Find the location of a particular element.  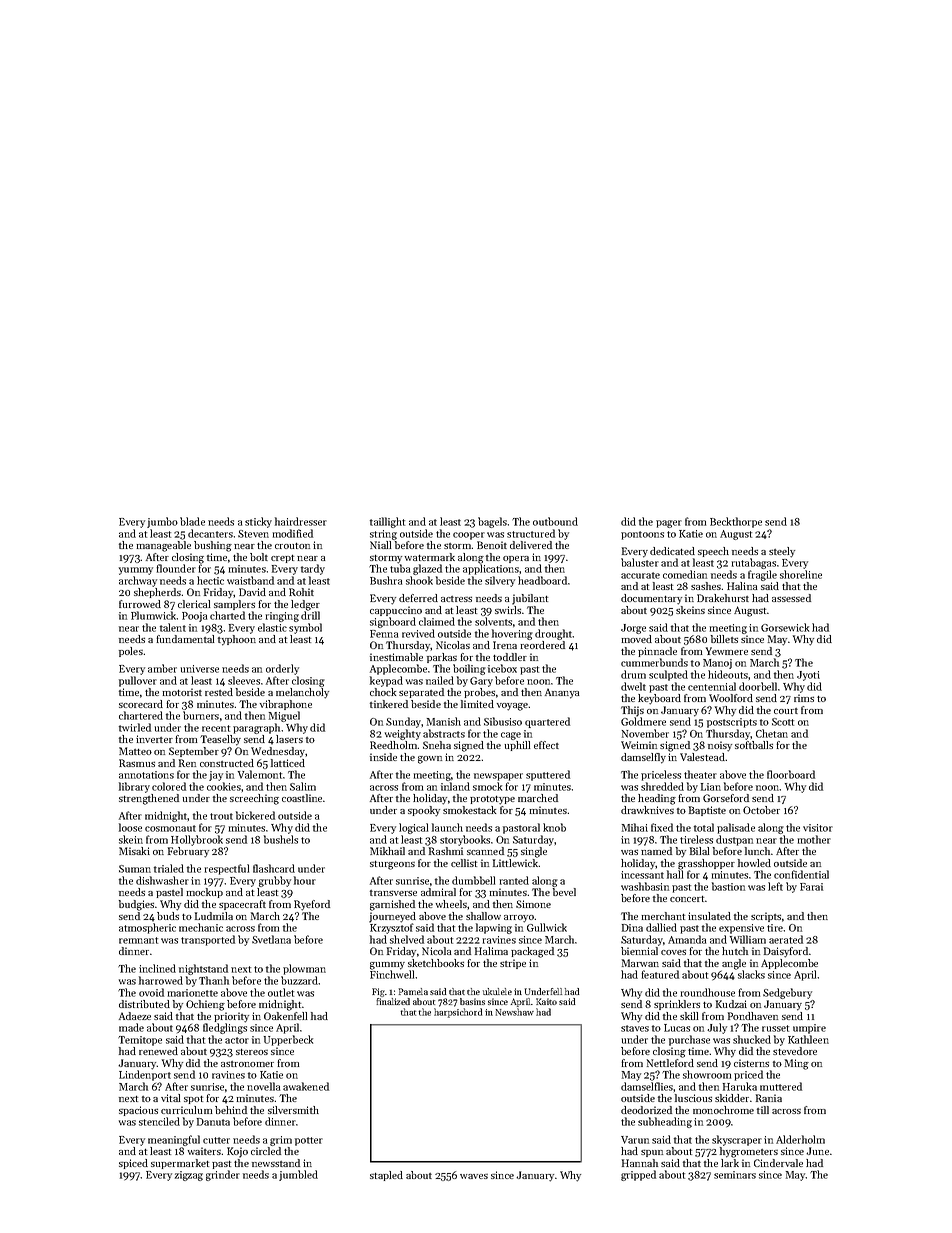

finalized is located at coordinates (393, 1001).
